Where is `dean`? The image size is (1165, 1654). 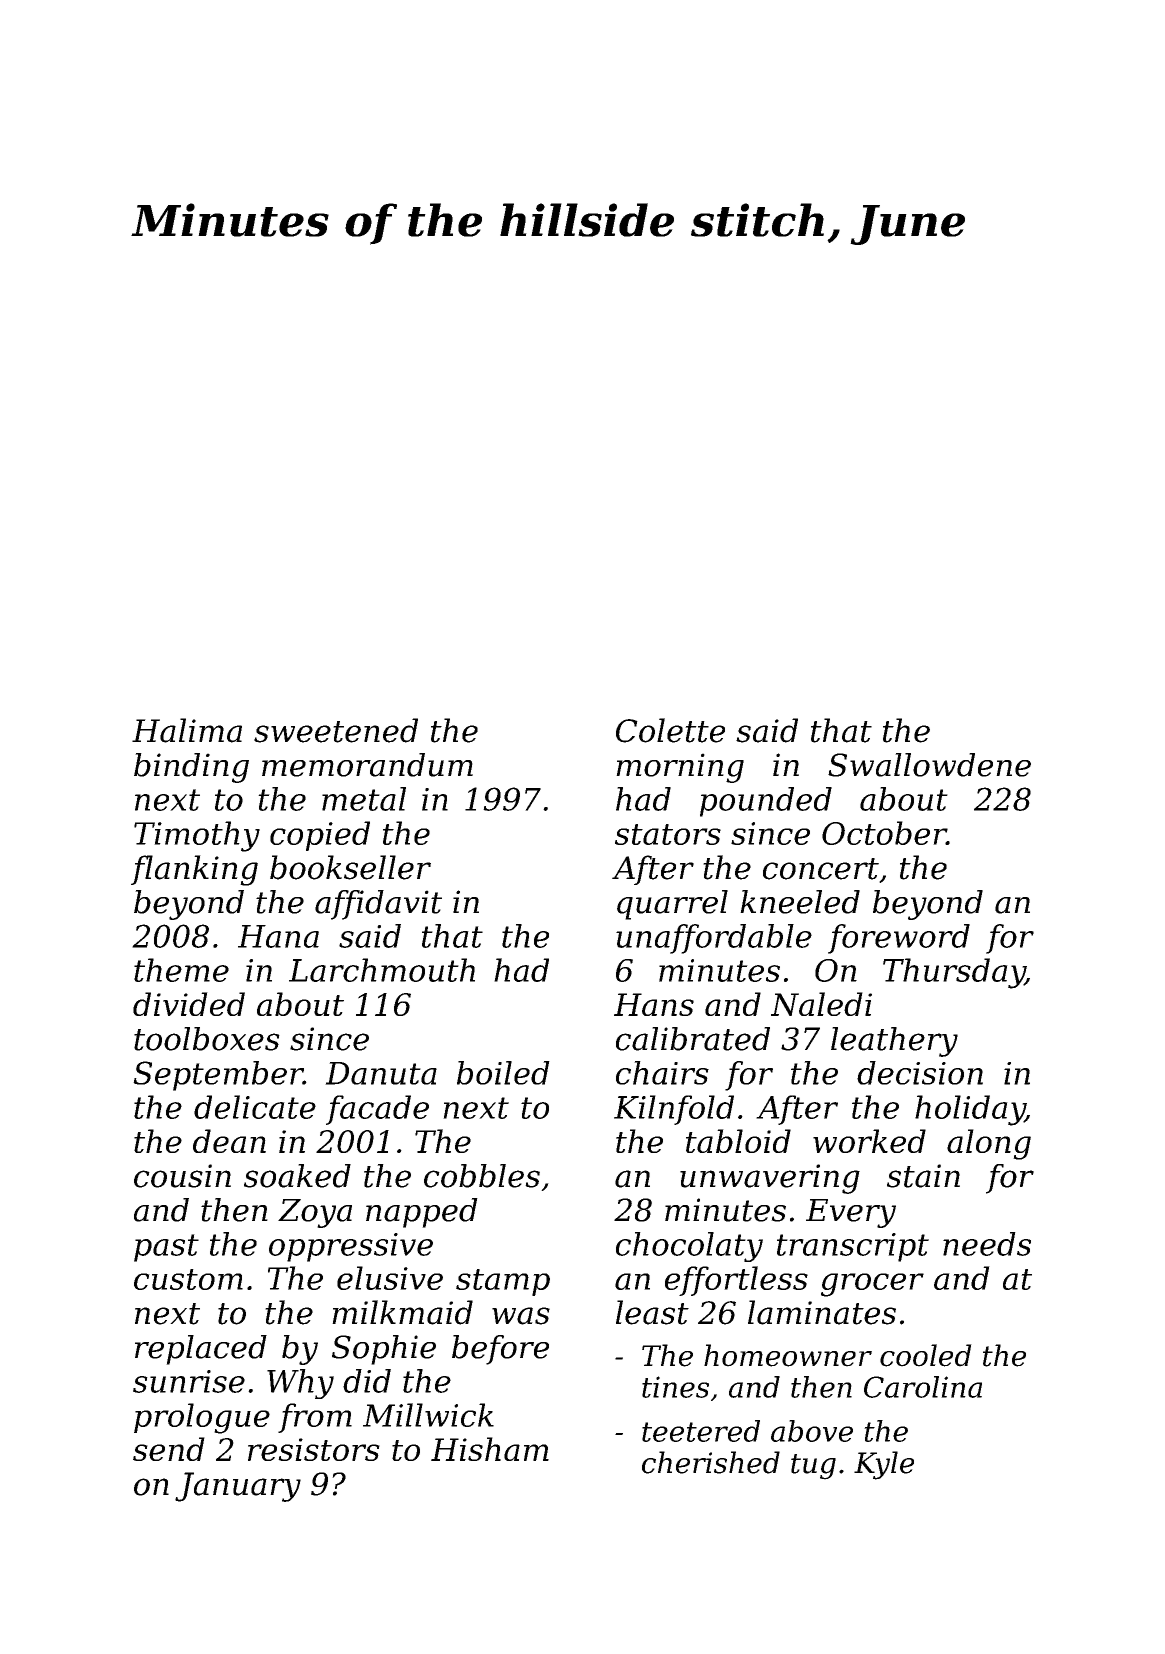 dean is located at coordinates (229, 1141).
